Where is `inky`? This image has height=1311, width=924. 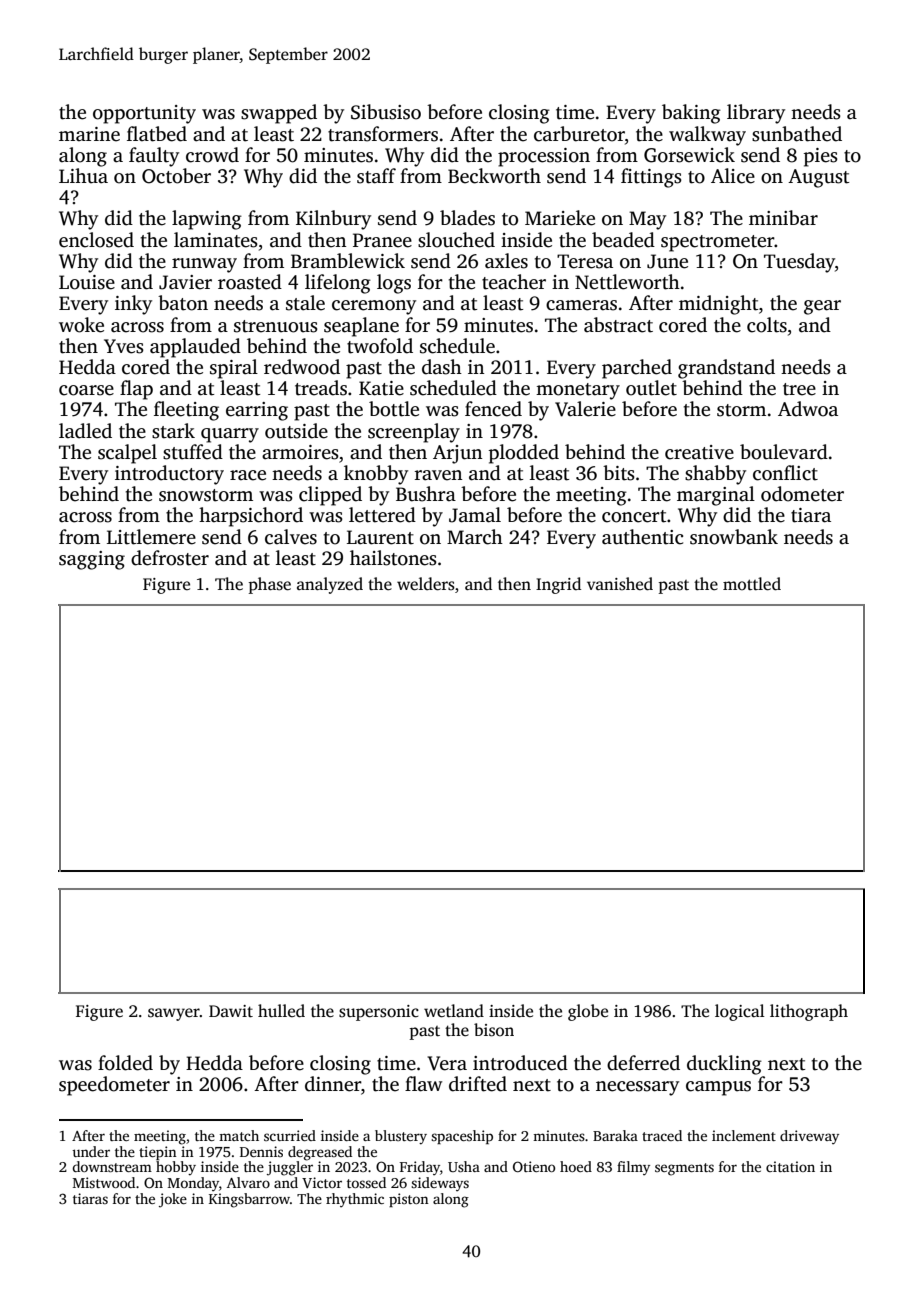
inky is located at coordinates (133, 305).
